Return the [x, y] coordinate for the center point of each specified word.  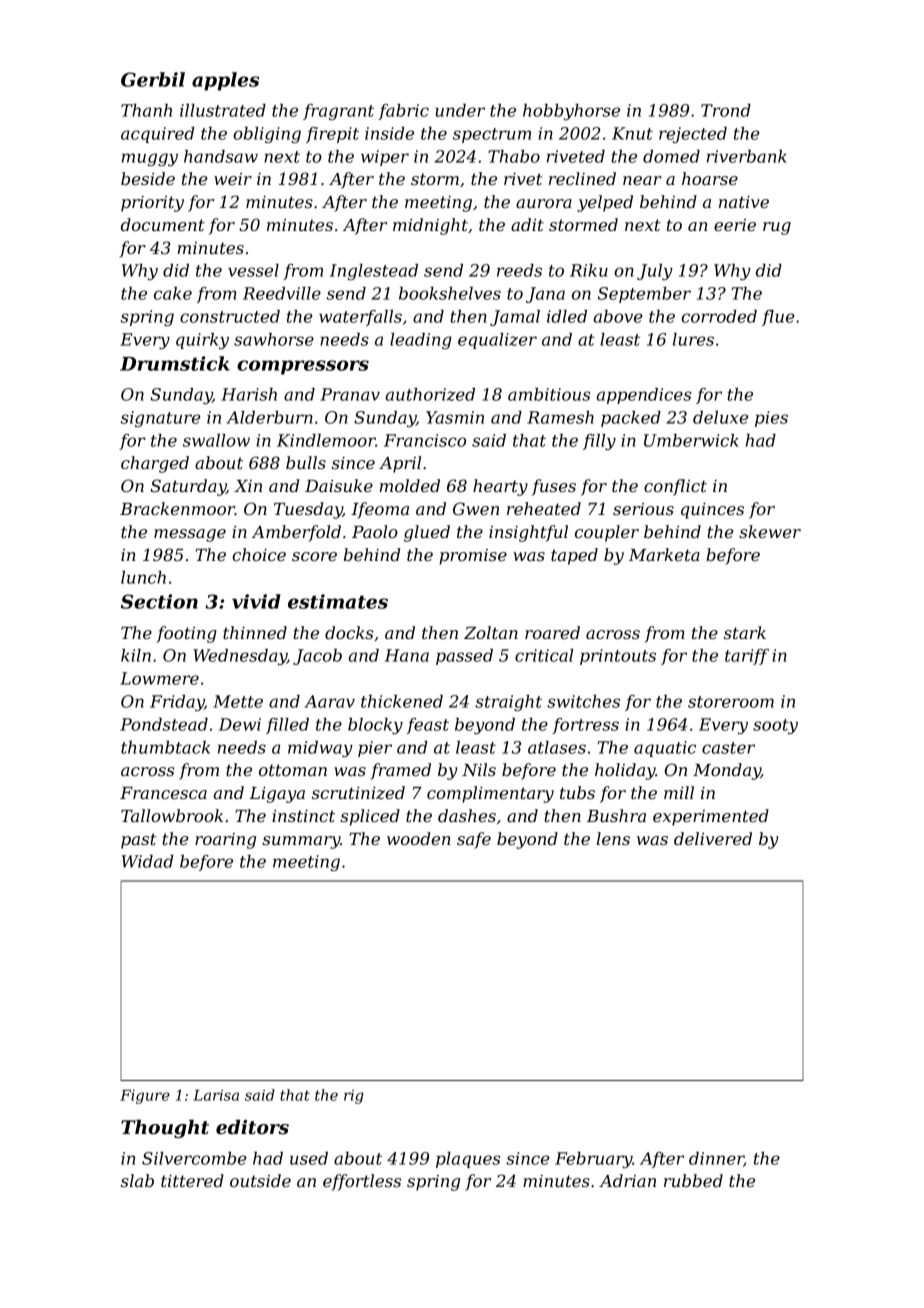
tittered [192, 1180]
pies [771, 419]
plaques [468, 1160]
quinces [712, 511]
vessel [253, 270]
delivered [713, 838]
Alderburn [269, 417]
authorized [430, 394]
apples [225, 81]
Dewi [240, 724]
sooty [775, 726]
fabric [403, 112]
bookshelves [450, 293]
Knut [632, 133]
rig [354, 1097]
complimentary [490, 794]
